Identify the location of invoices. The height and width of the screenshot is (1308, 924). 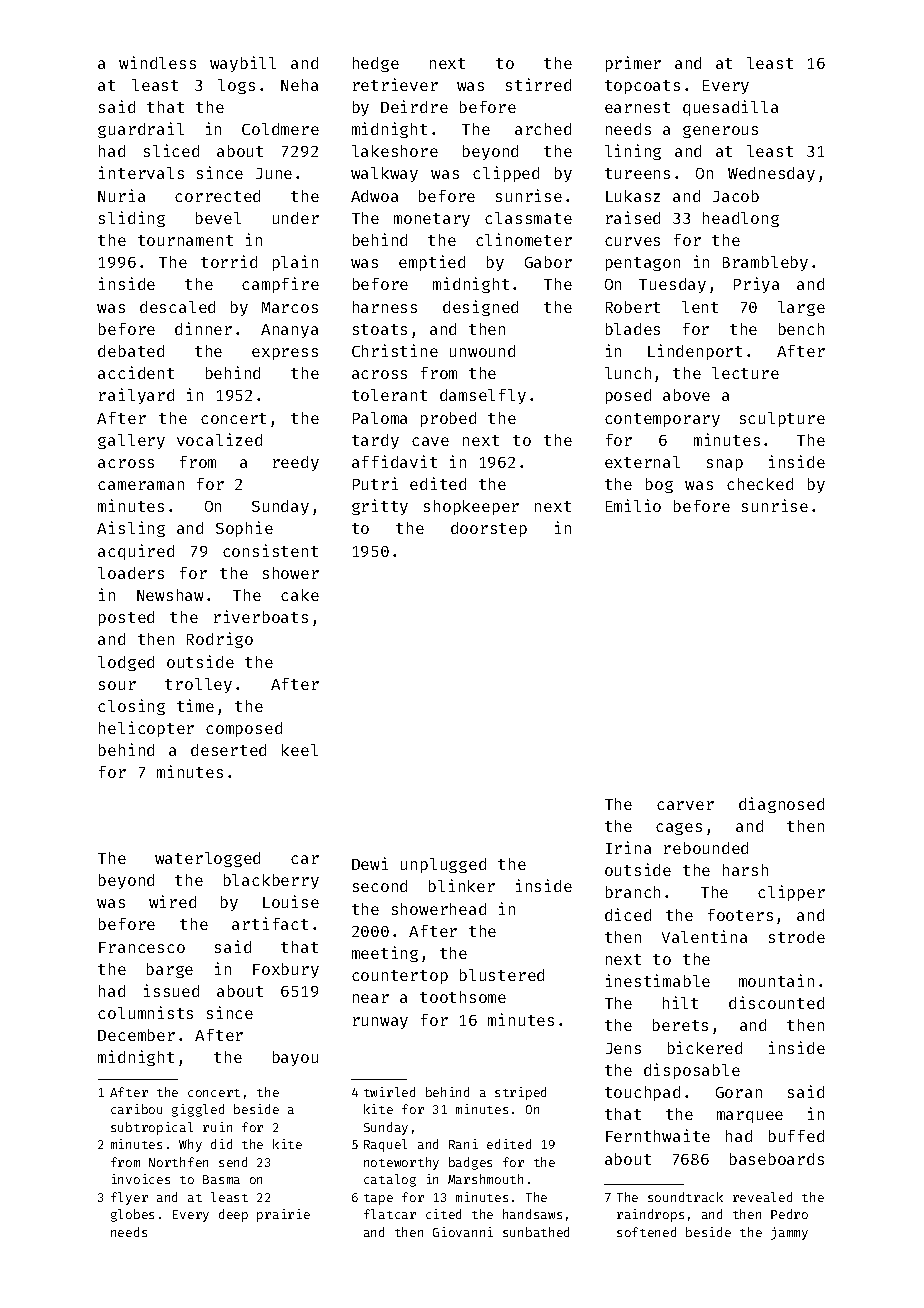
(141, 1179).
